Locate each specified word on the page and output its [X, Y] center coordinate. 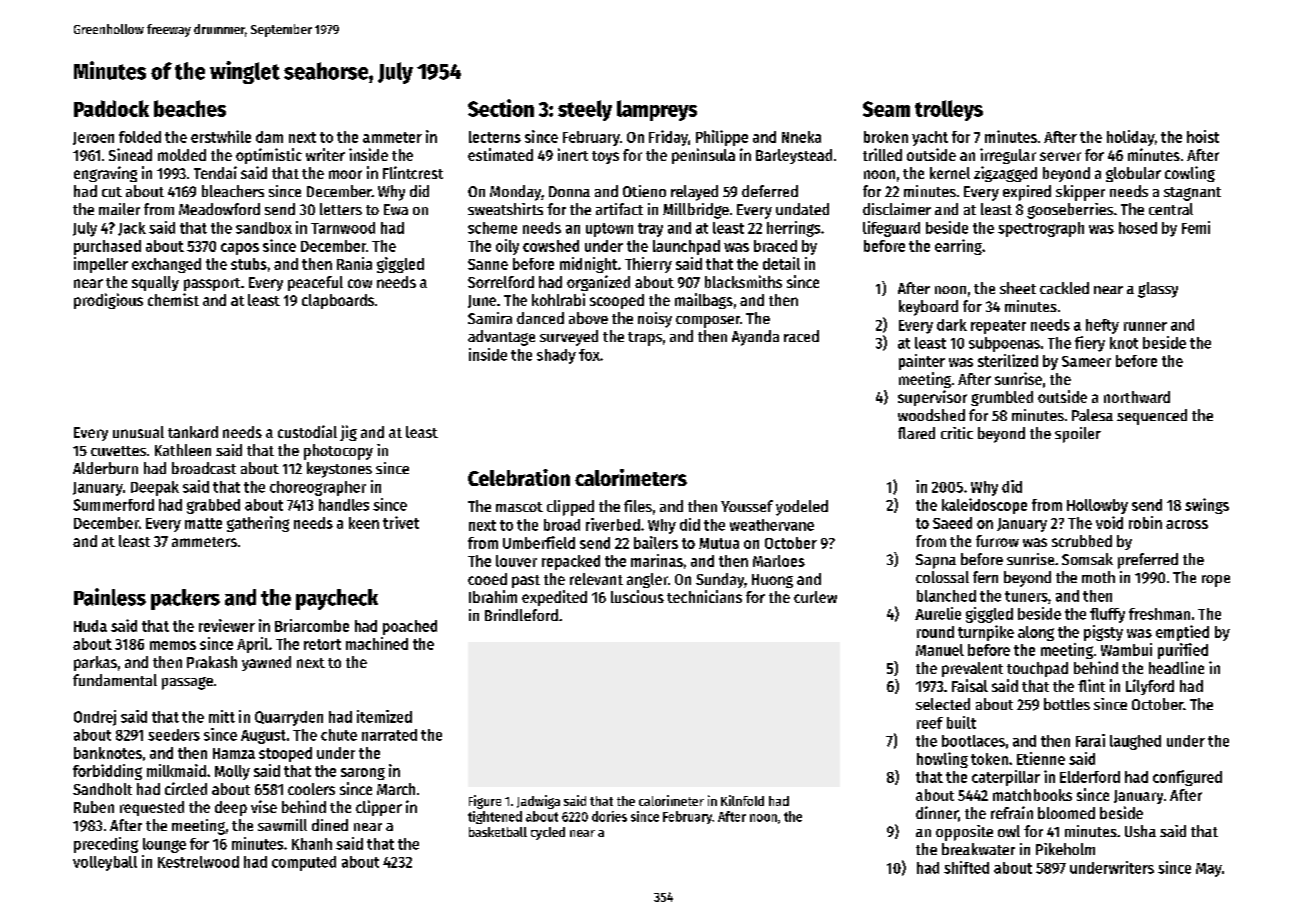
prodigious [108, 301]
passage [187, 683]
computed [304, 863]
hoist [1203, 136]
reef [930, 723]
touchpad [1037, 669]
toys [605, 157]
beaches [190, 108]
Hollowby [1097, 506]
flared [916, 433]
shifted [966, 867]
